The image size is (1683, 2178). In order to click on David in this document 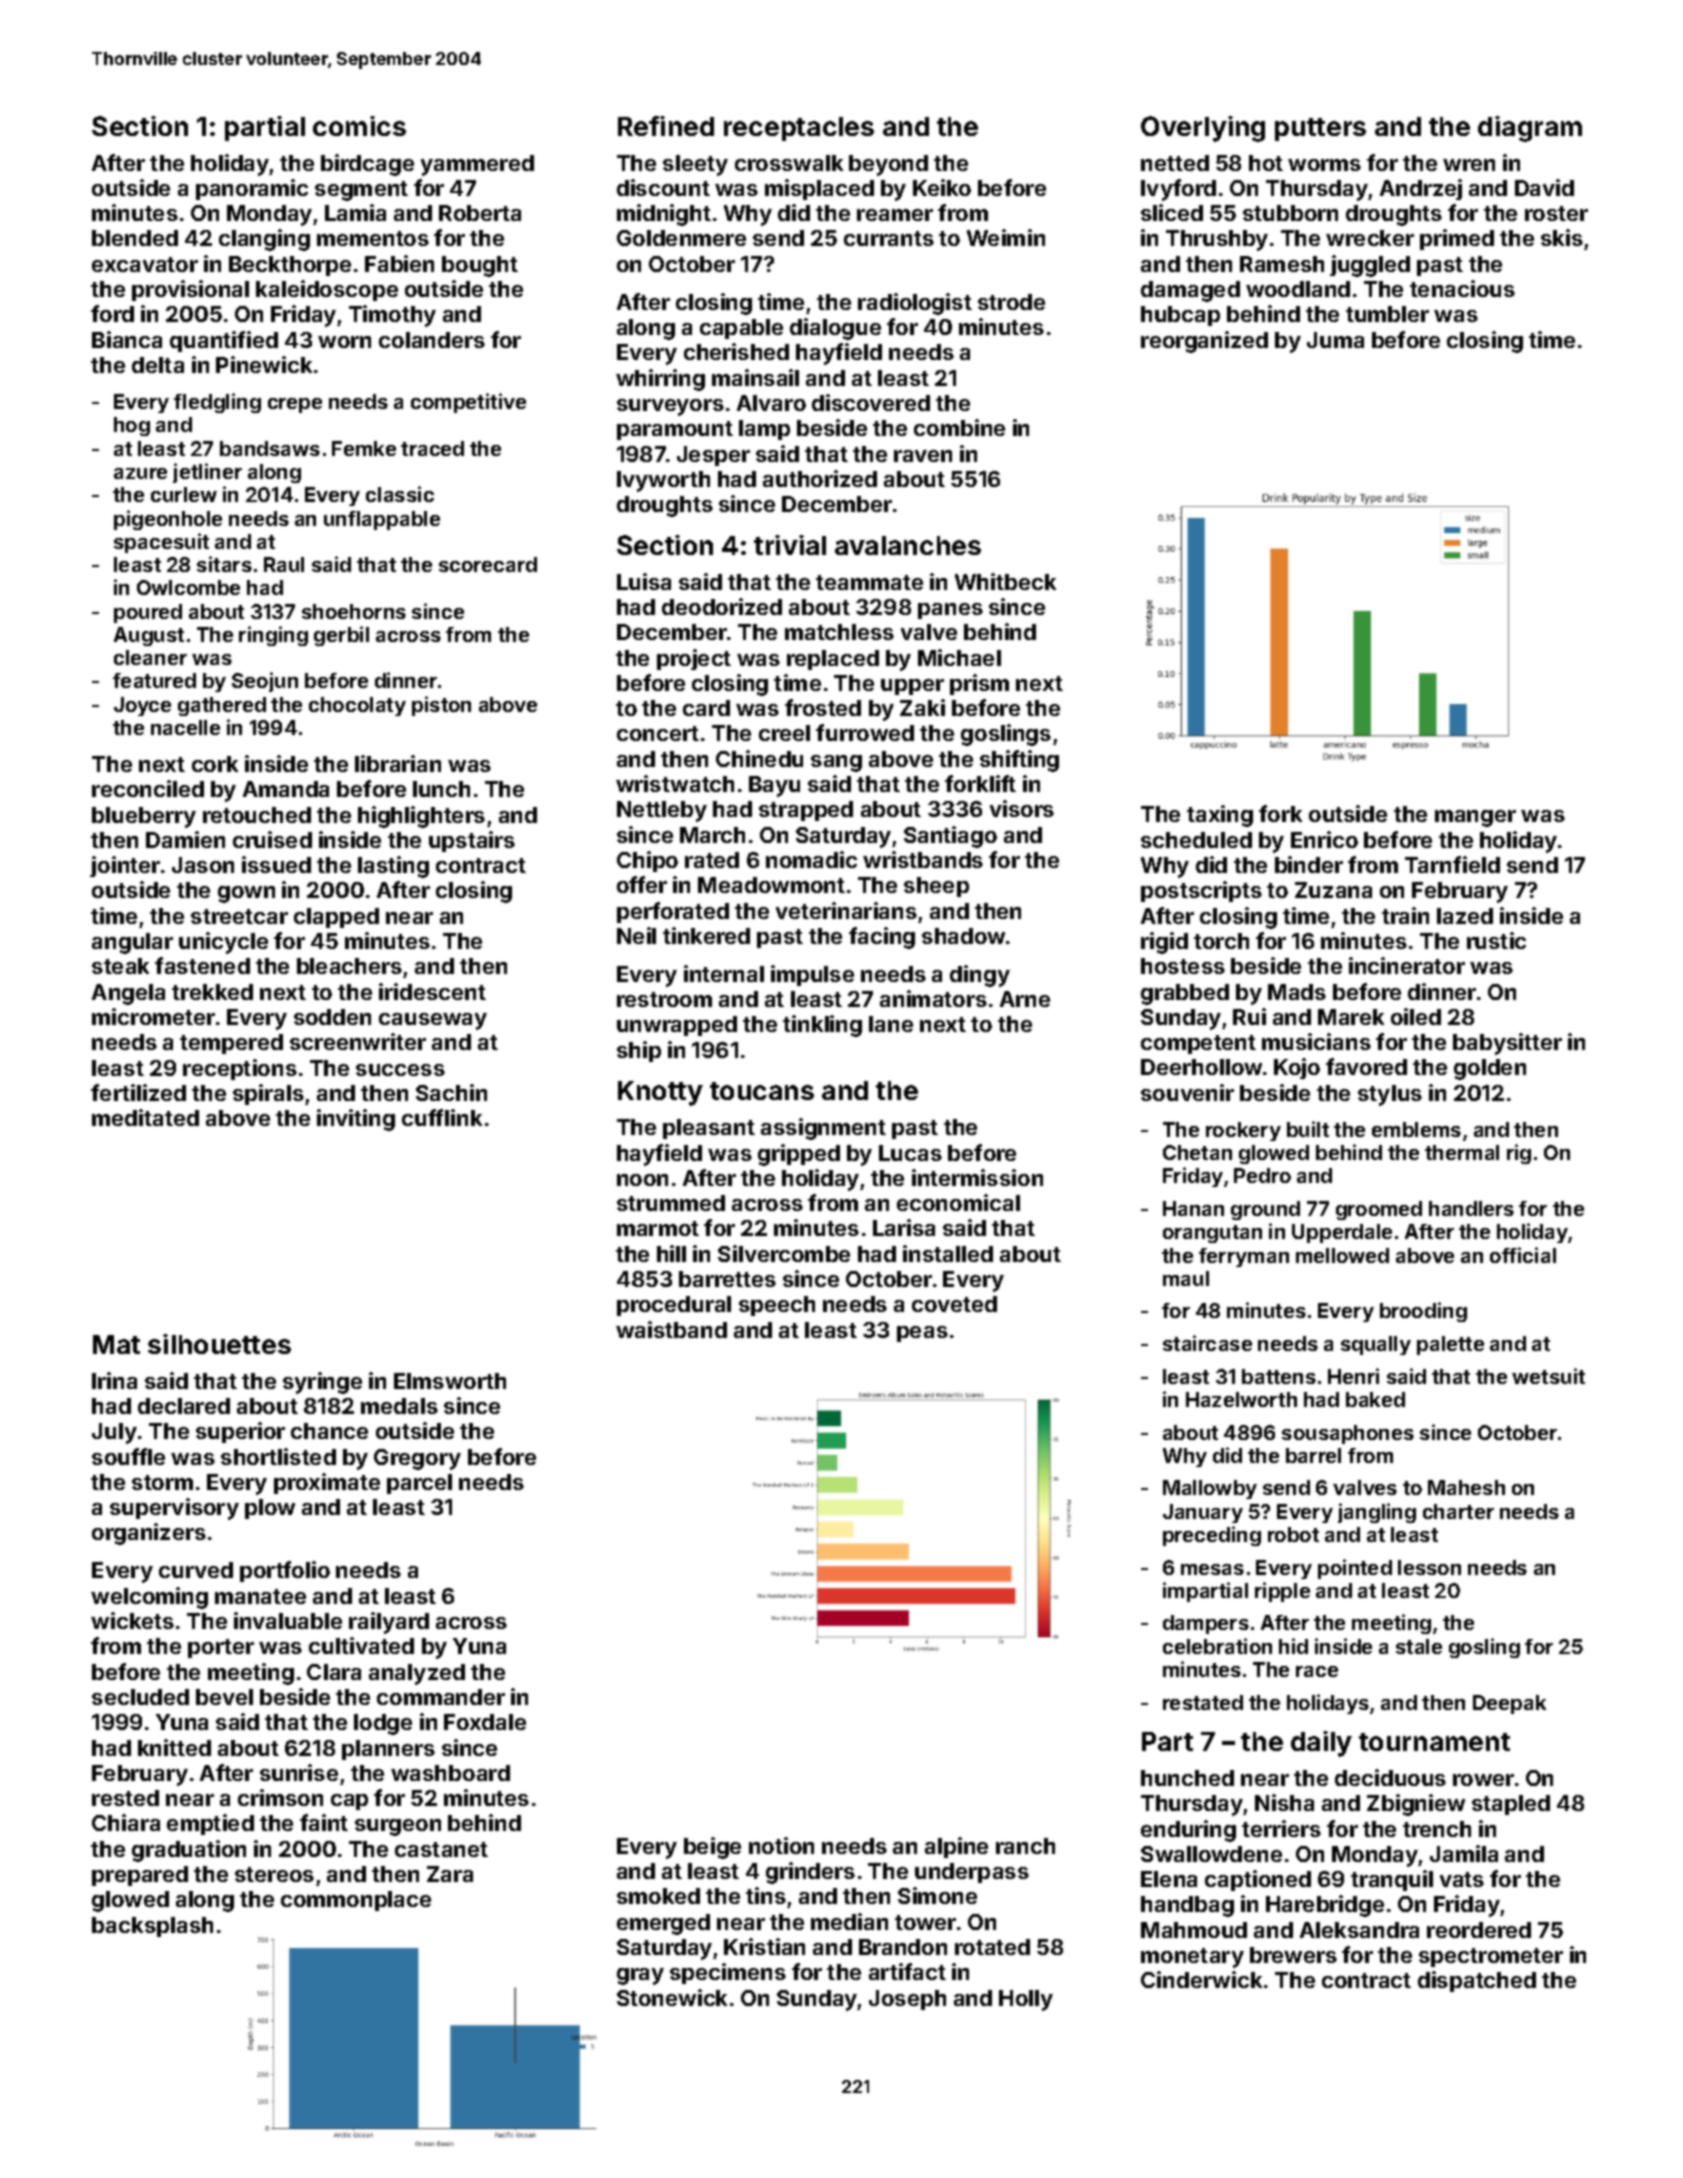, I will do `click(1544, 187)`.
